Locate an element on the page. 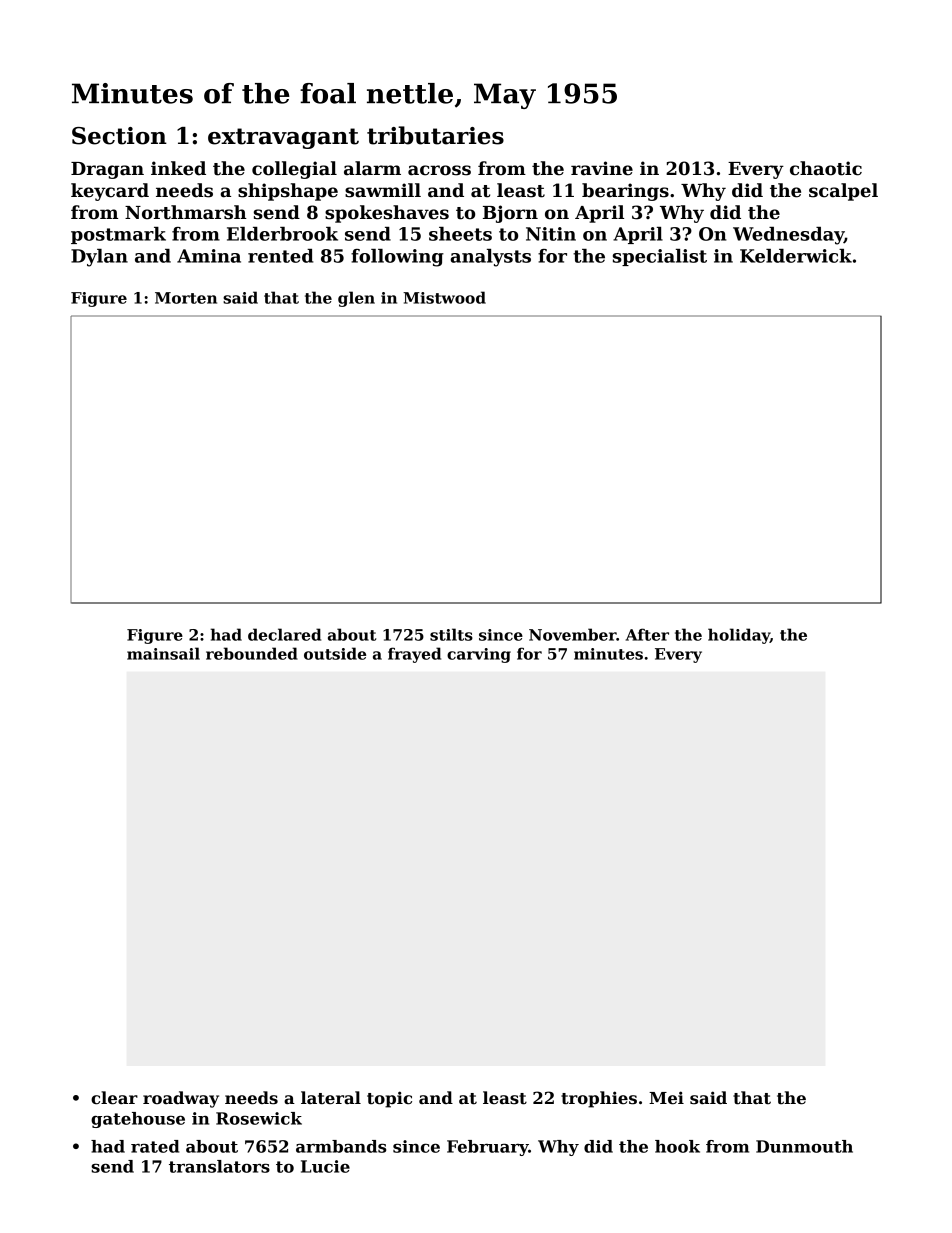 The height and width of the document is (1233, 952). stilts is located at coordinates (451, 634).
